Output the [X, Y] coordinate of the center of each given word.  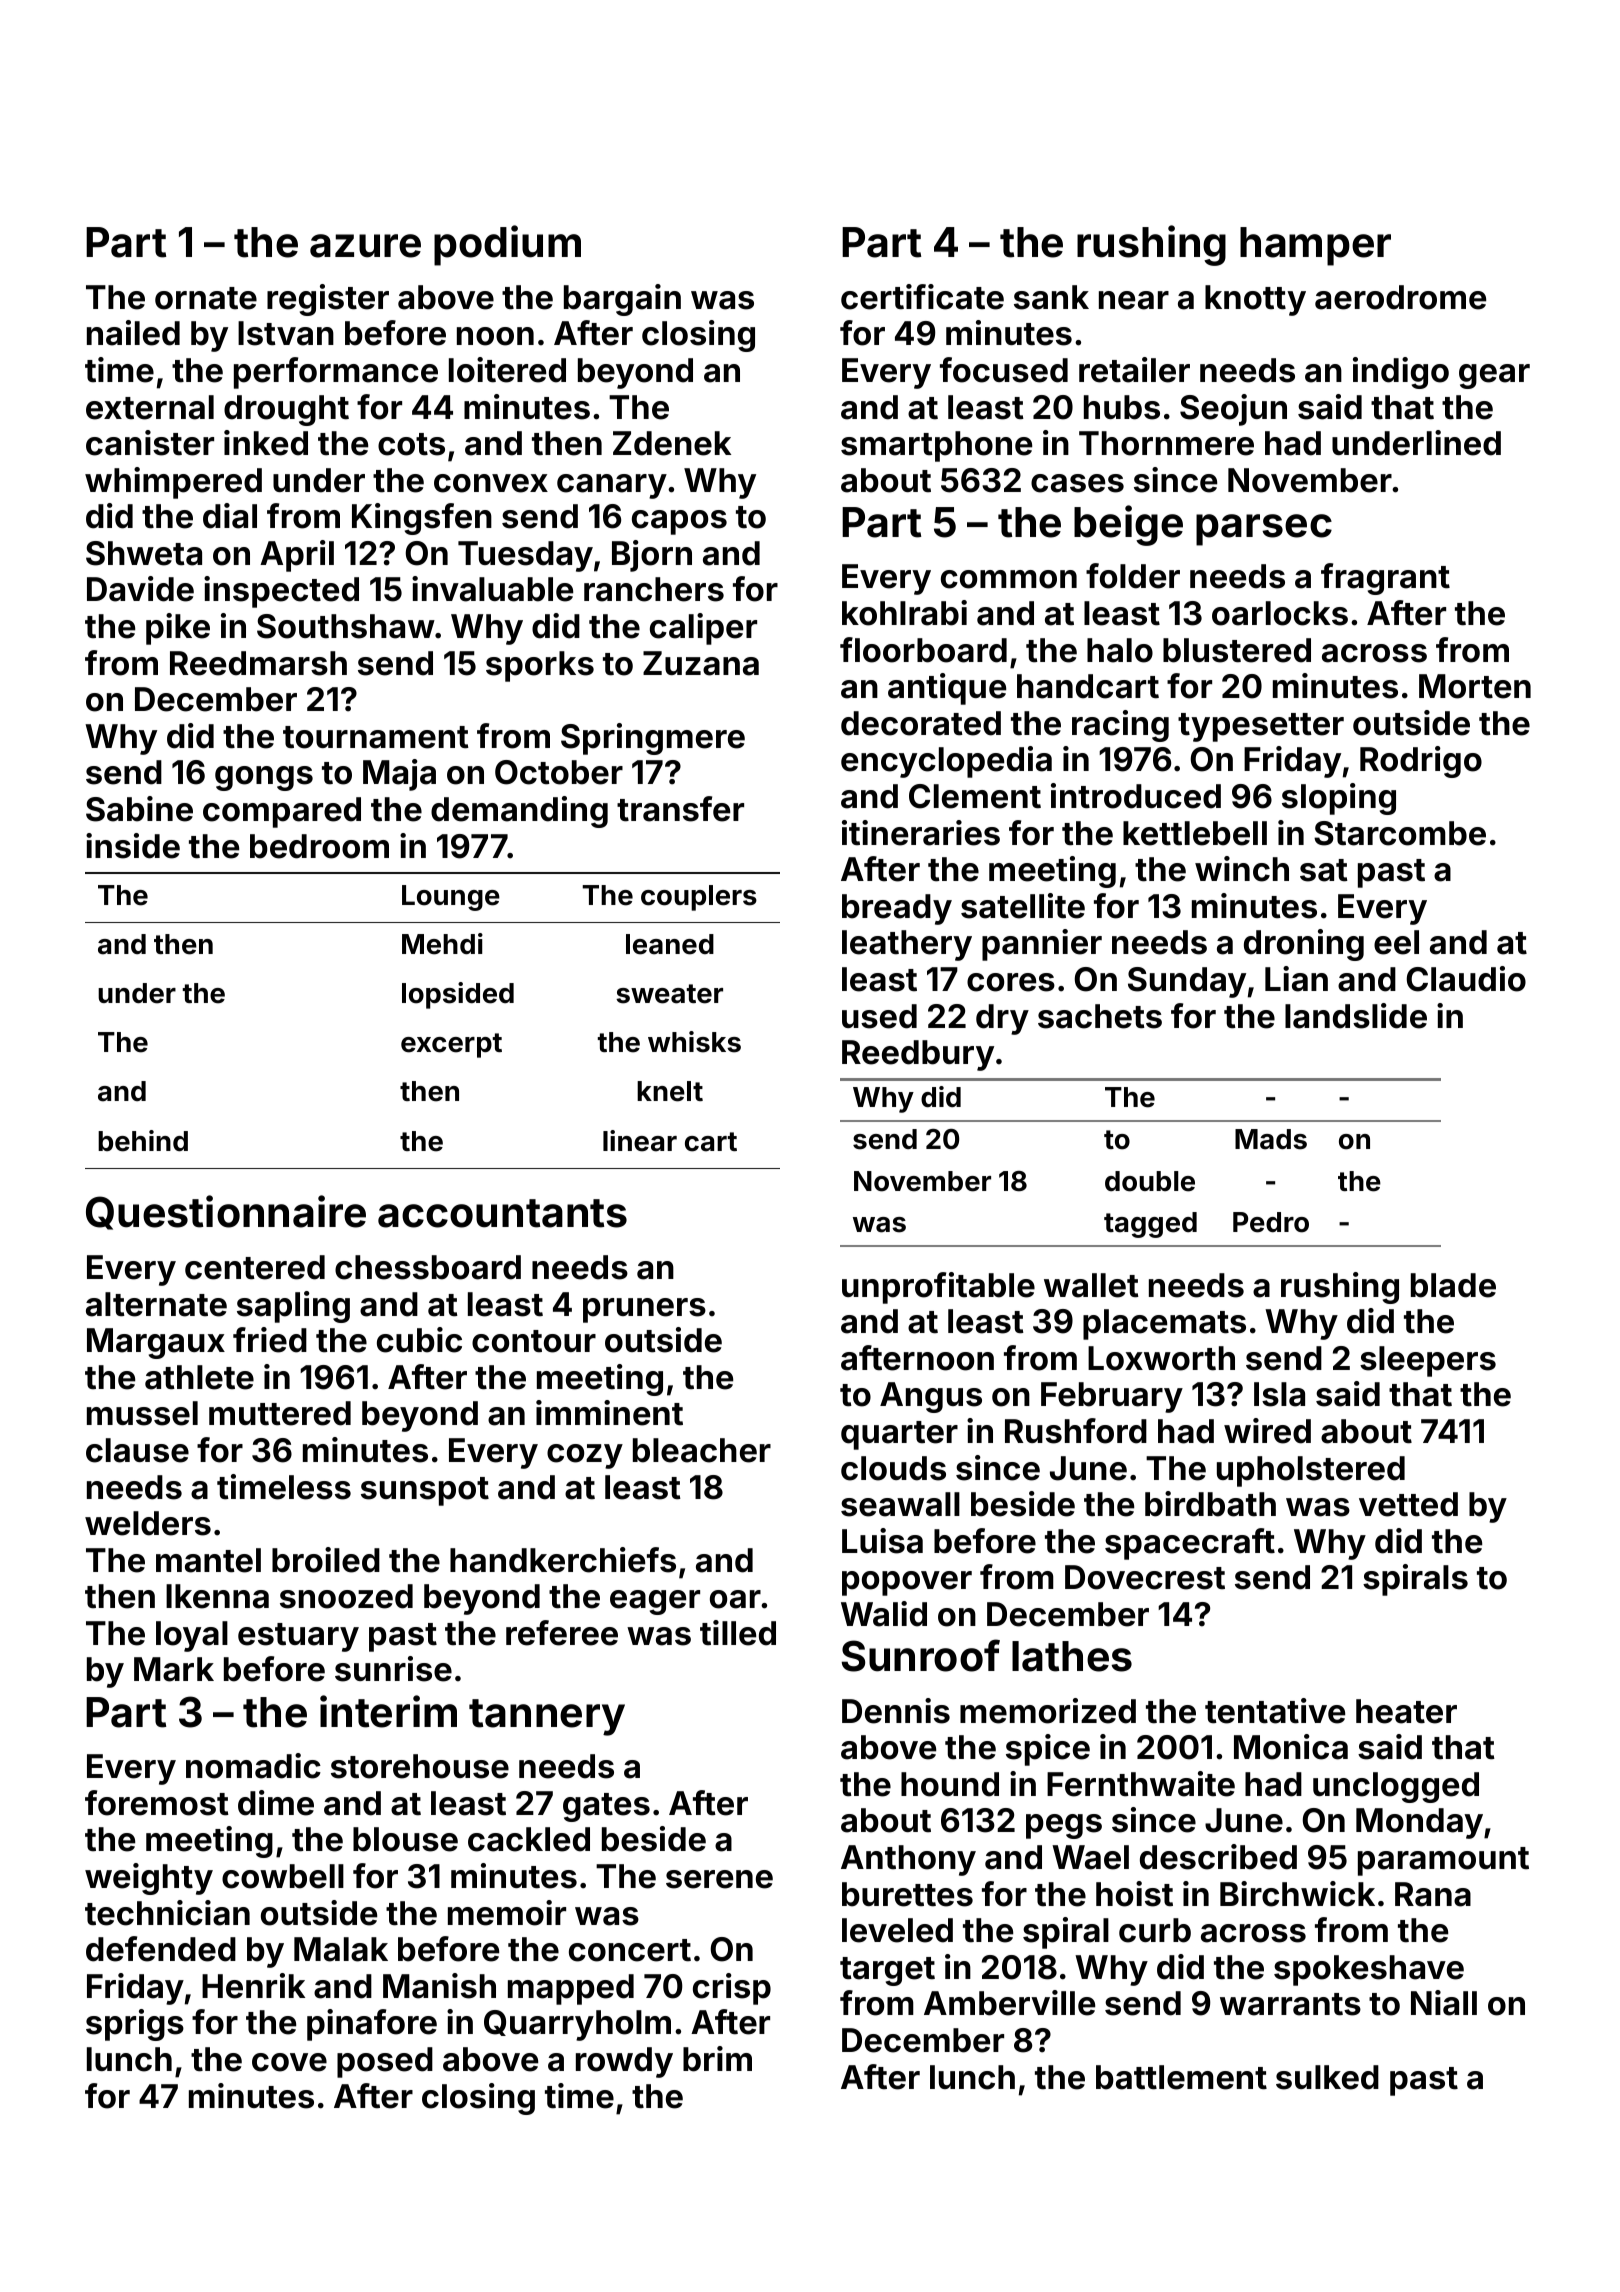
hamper [1315, 246]
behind [143, 1141]
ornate [206, 298]
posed [385, 2062]
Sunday [1187, 982]
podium [507, 245]
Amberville [1009, 2003]
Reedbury [918, 1055]
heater [1406, 1711]
